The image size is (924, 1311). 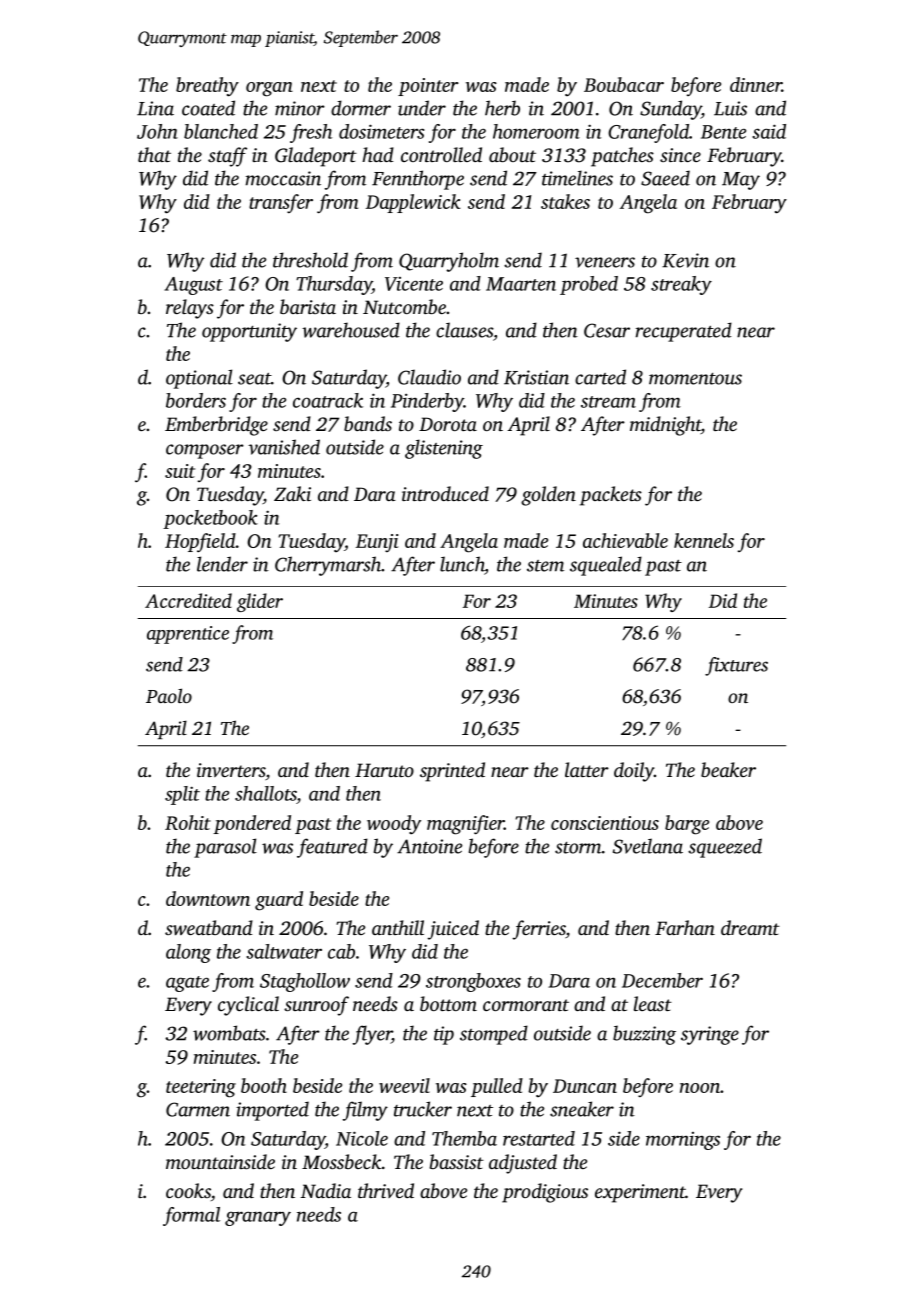 I want to click on minor, so click(x=300, y=108).
